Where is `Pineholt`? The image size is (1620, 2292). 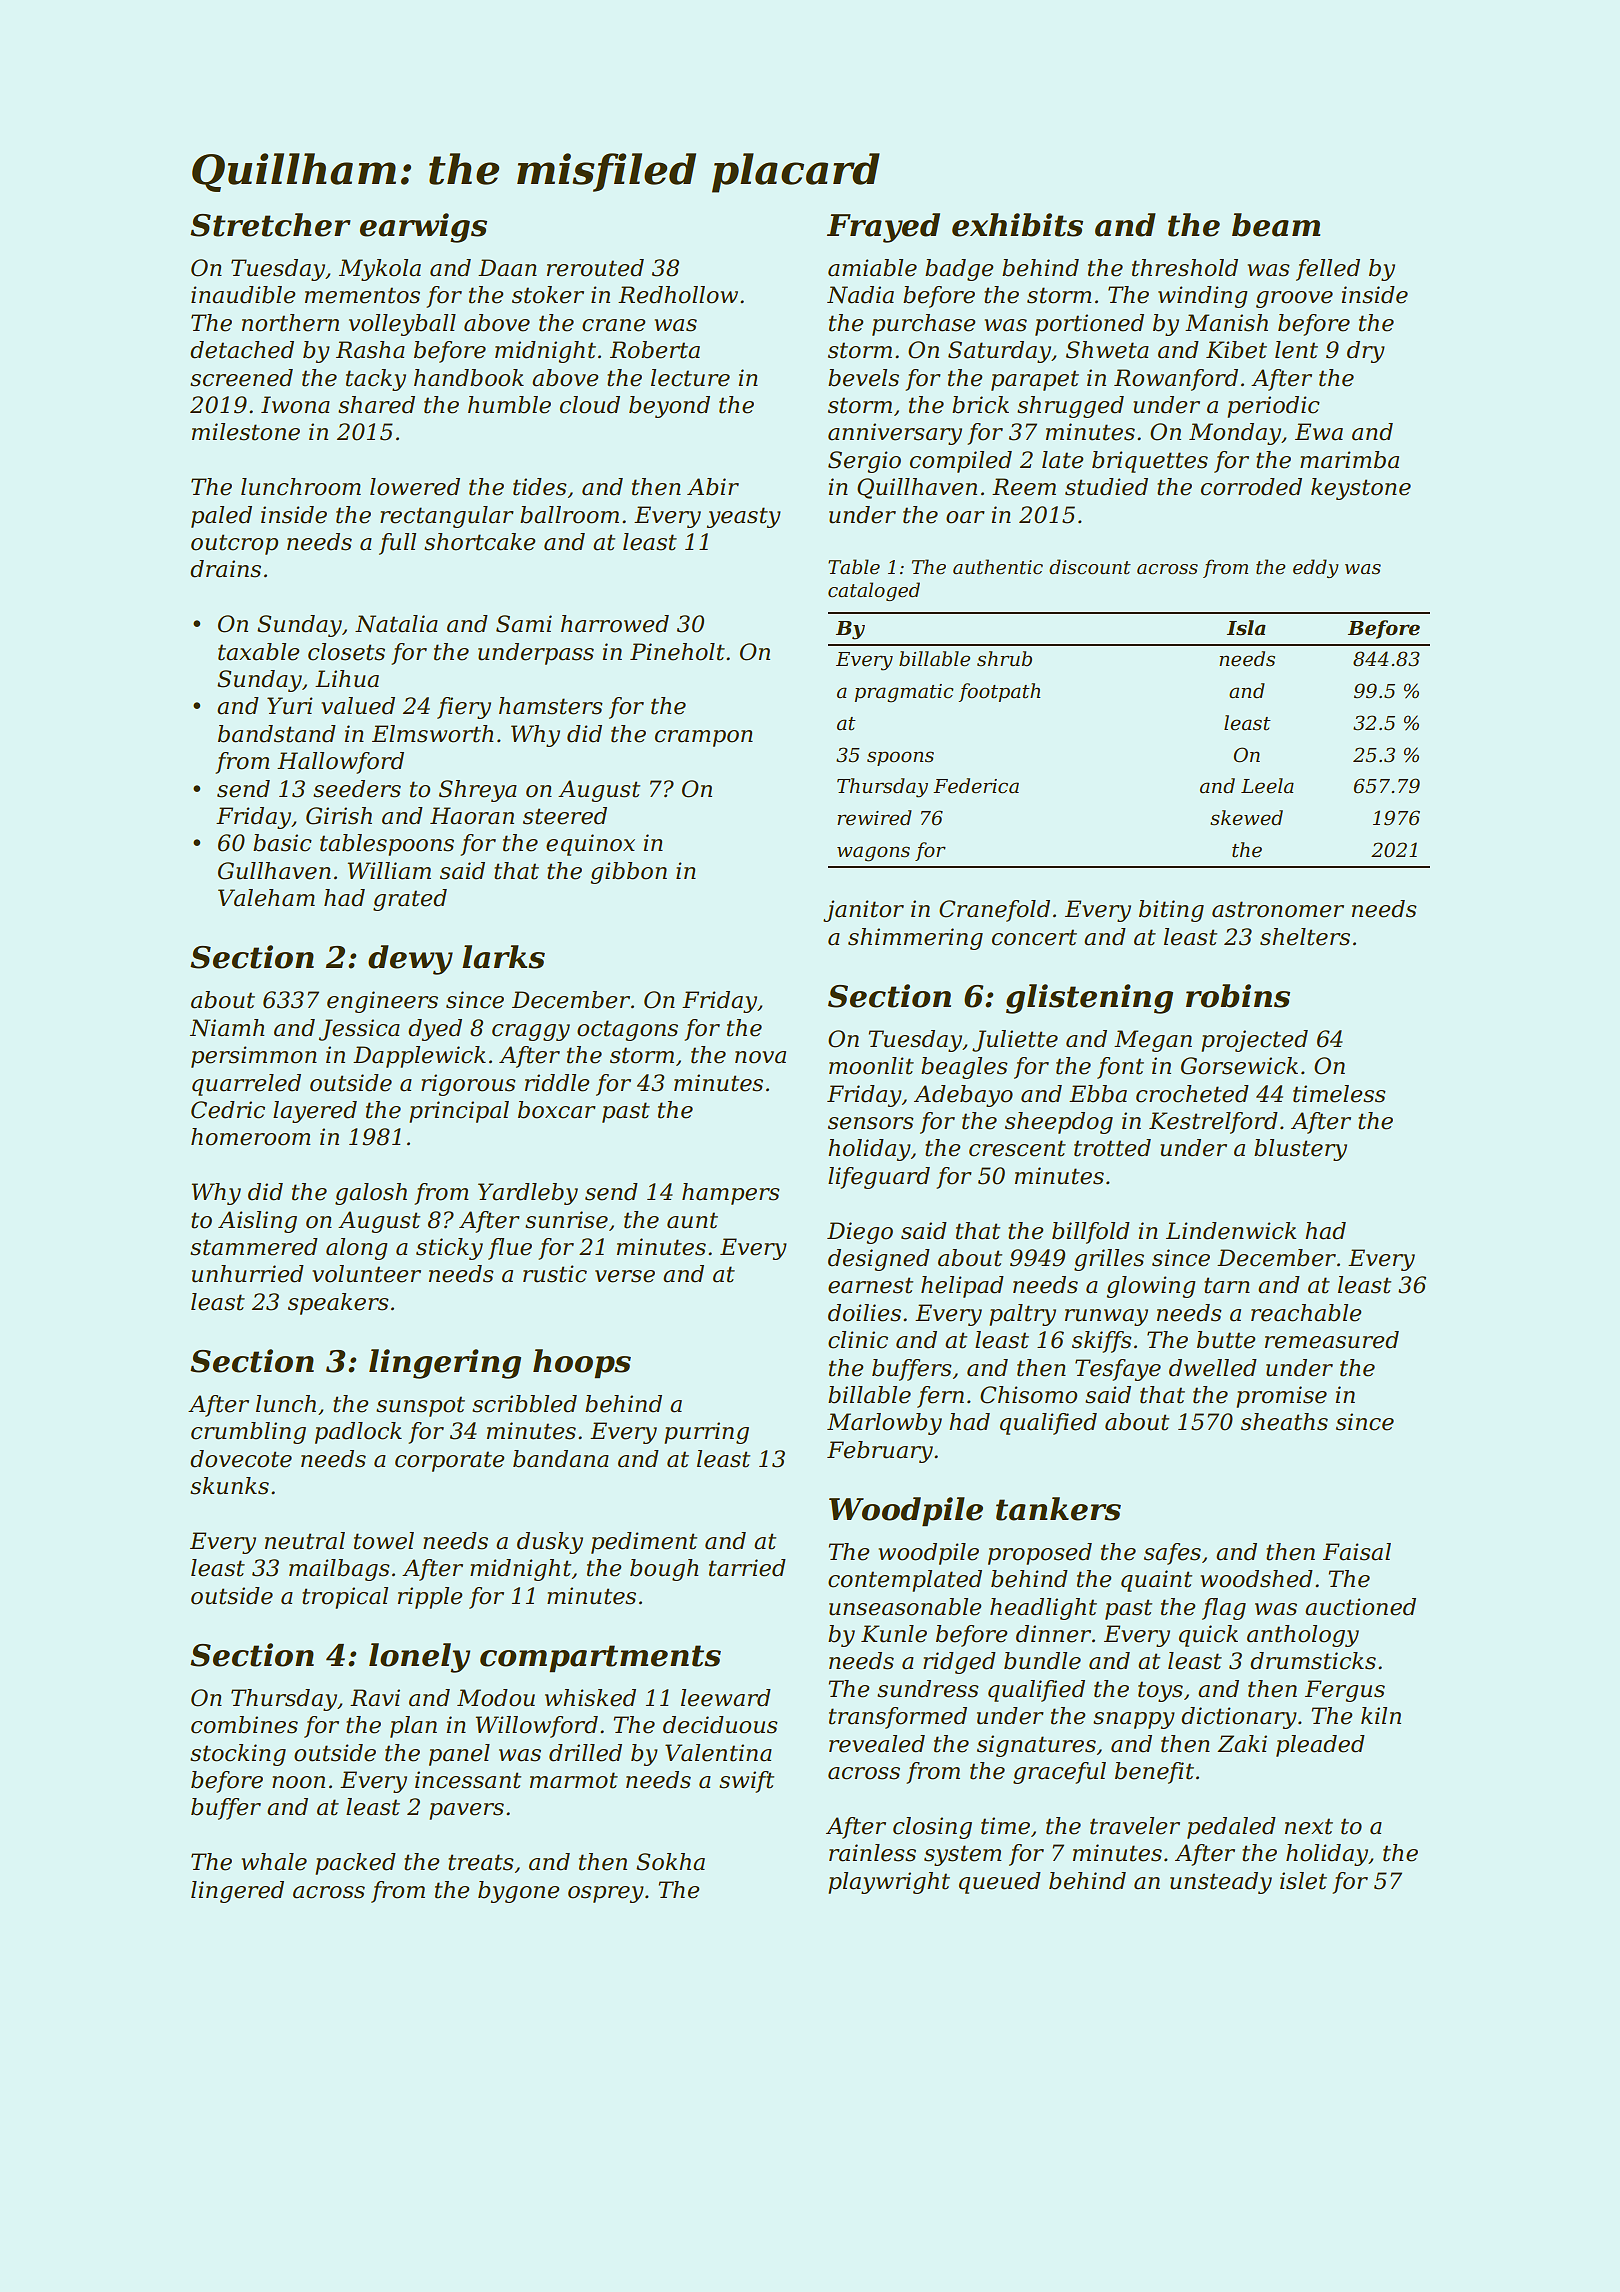
Pineholt is located at coordinates (677, 652).
